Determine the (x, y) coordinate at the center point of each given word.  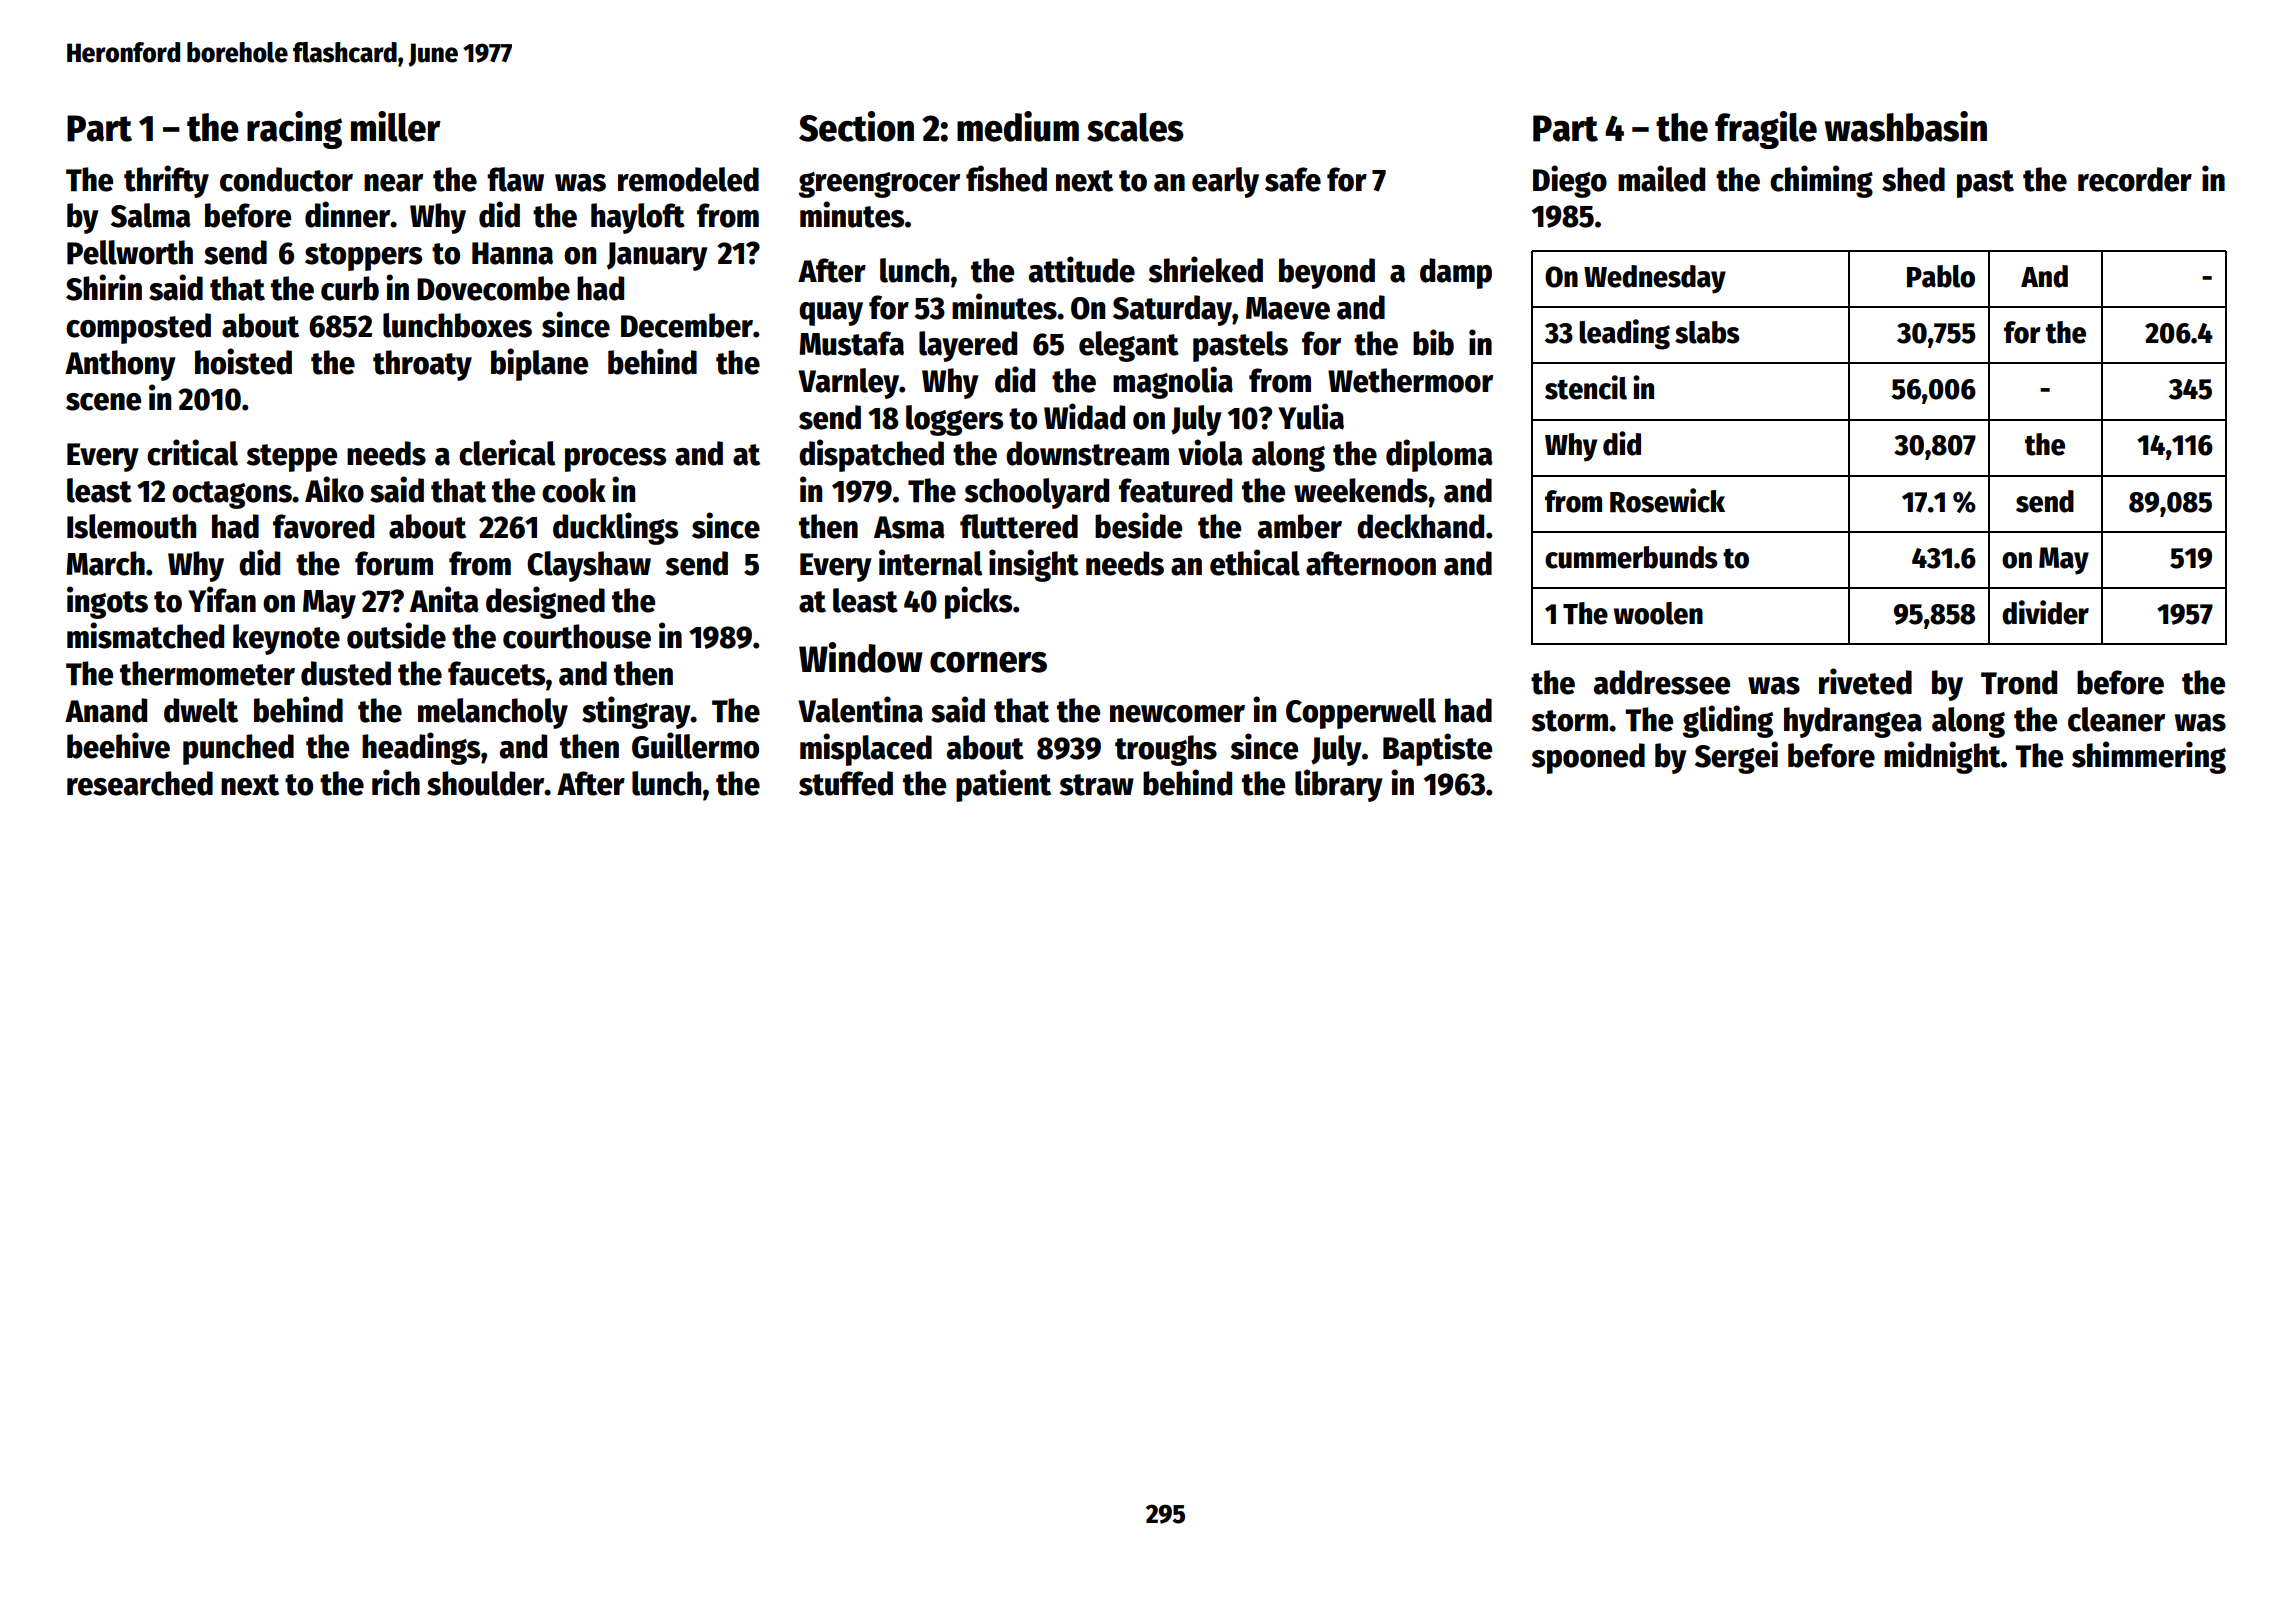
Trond (2019, 682)
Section (856, 126)
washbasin (1906, 126)
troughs (1166, 750)
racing (294, 130)
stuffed (846, 783)
